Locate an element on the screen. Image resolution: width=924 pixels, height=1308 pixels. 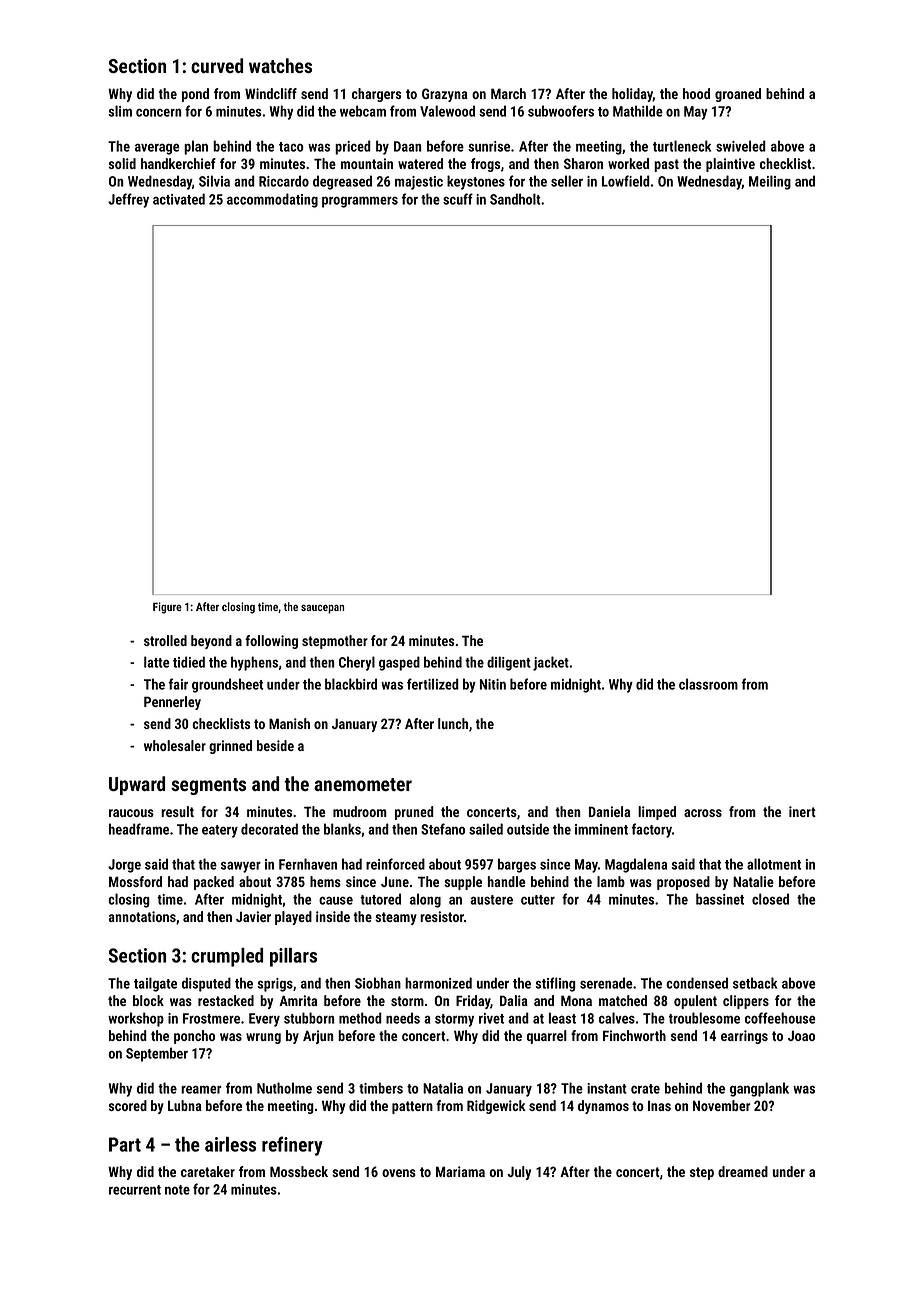
caretaker is located at coordinates (208, 1171).
